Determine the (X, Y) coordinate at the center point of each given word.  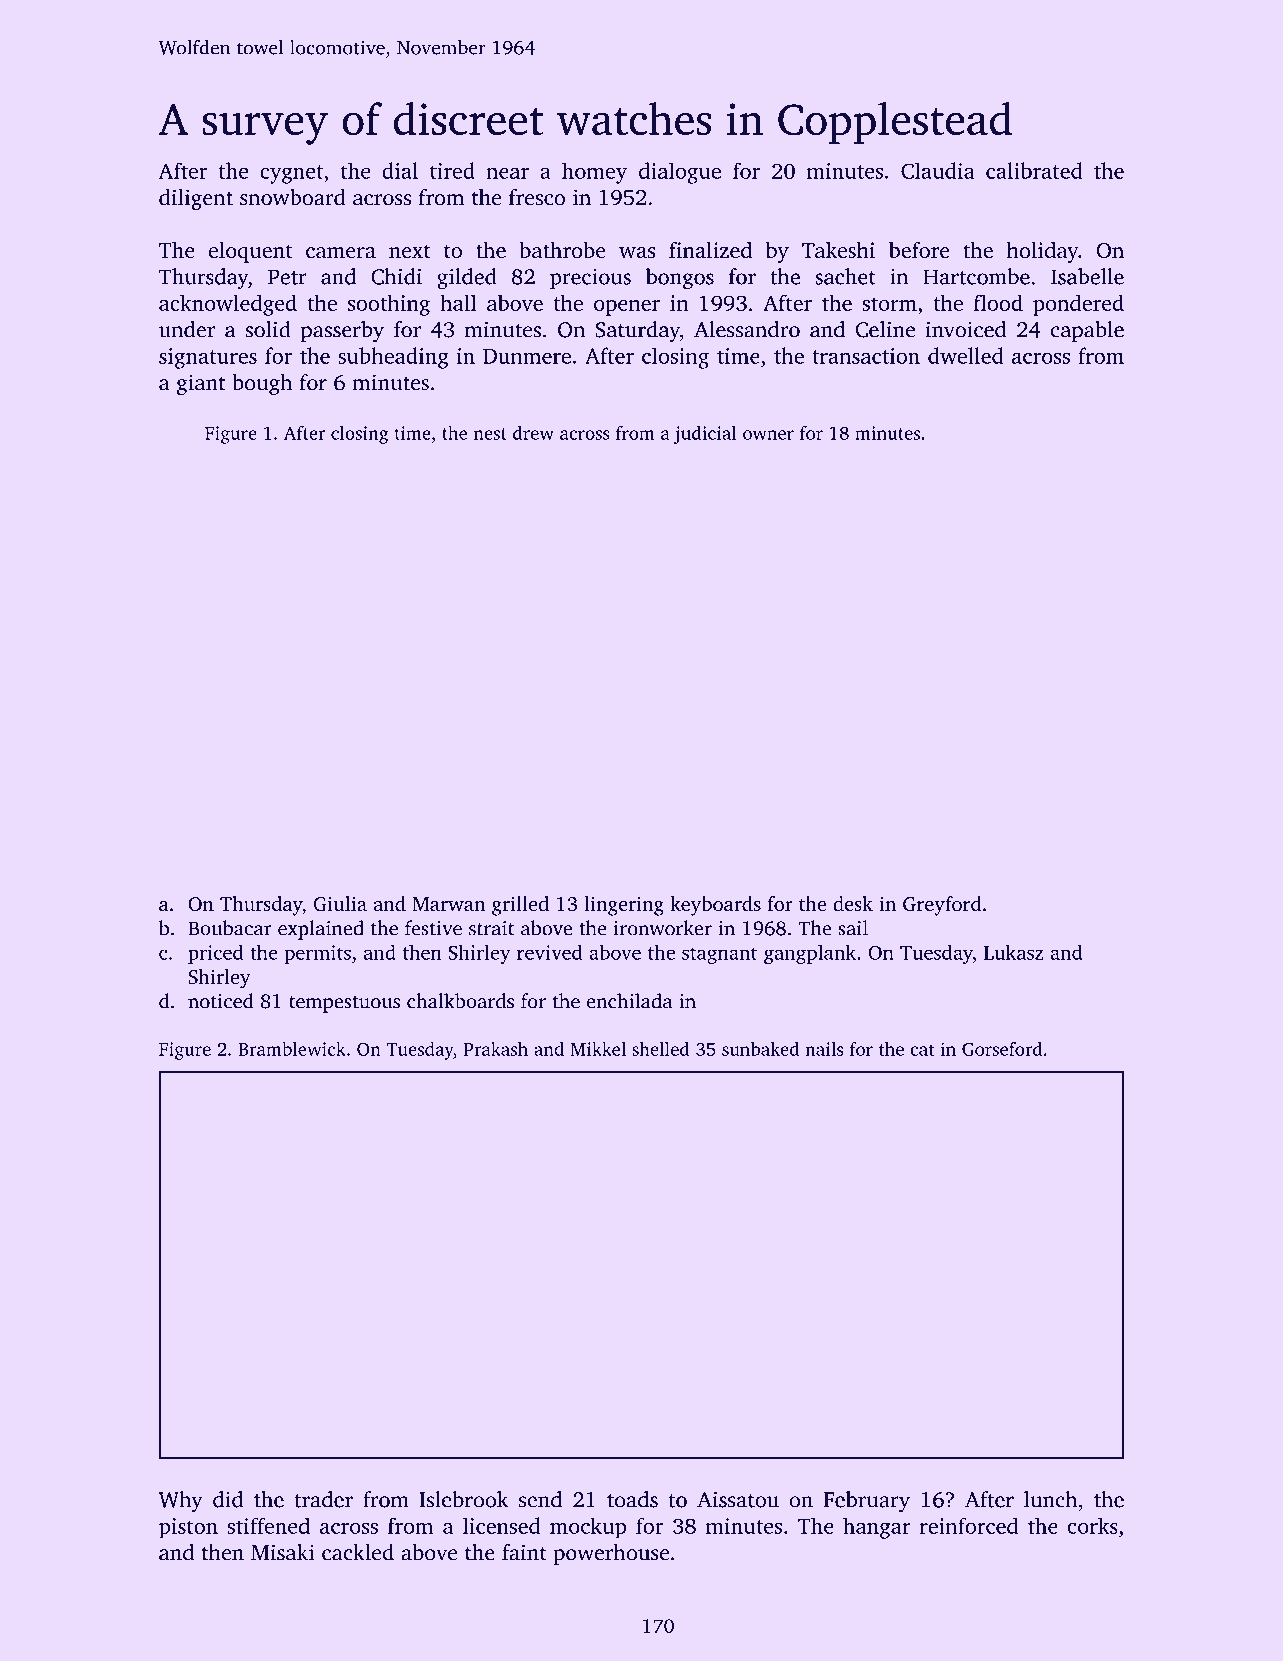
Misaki (282, 1552)
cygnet (291, 174)
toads (632, 1499)
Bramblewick (292, 1049)
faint (524, 1552)
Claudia (938, 170)
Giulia (340, 904)
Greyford (942, 906)
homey (594, 173)
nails (824, 1049)
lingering (624, 906)
